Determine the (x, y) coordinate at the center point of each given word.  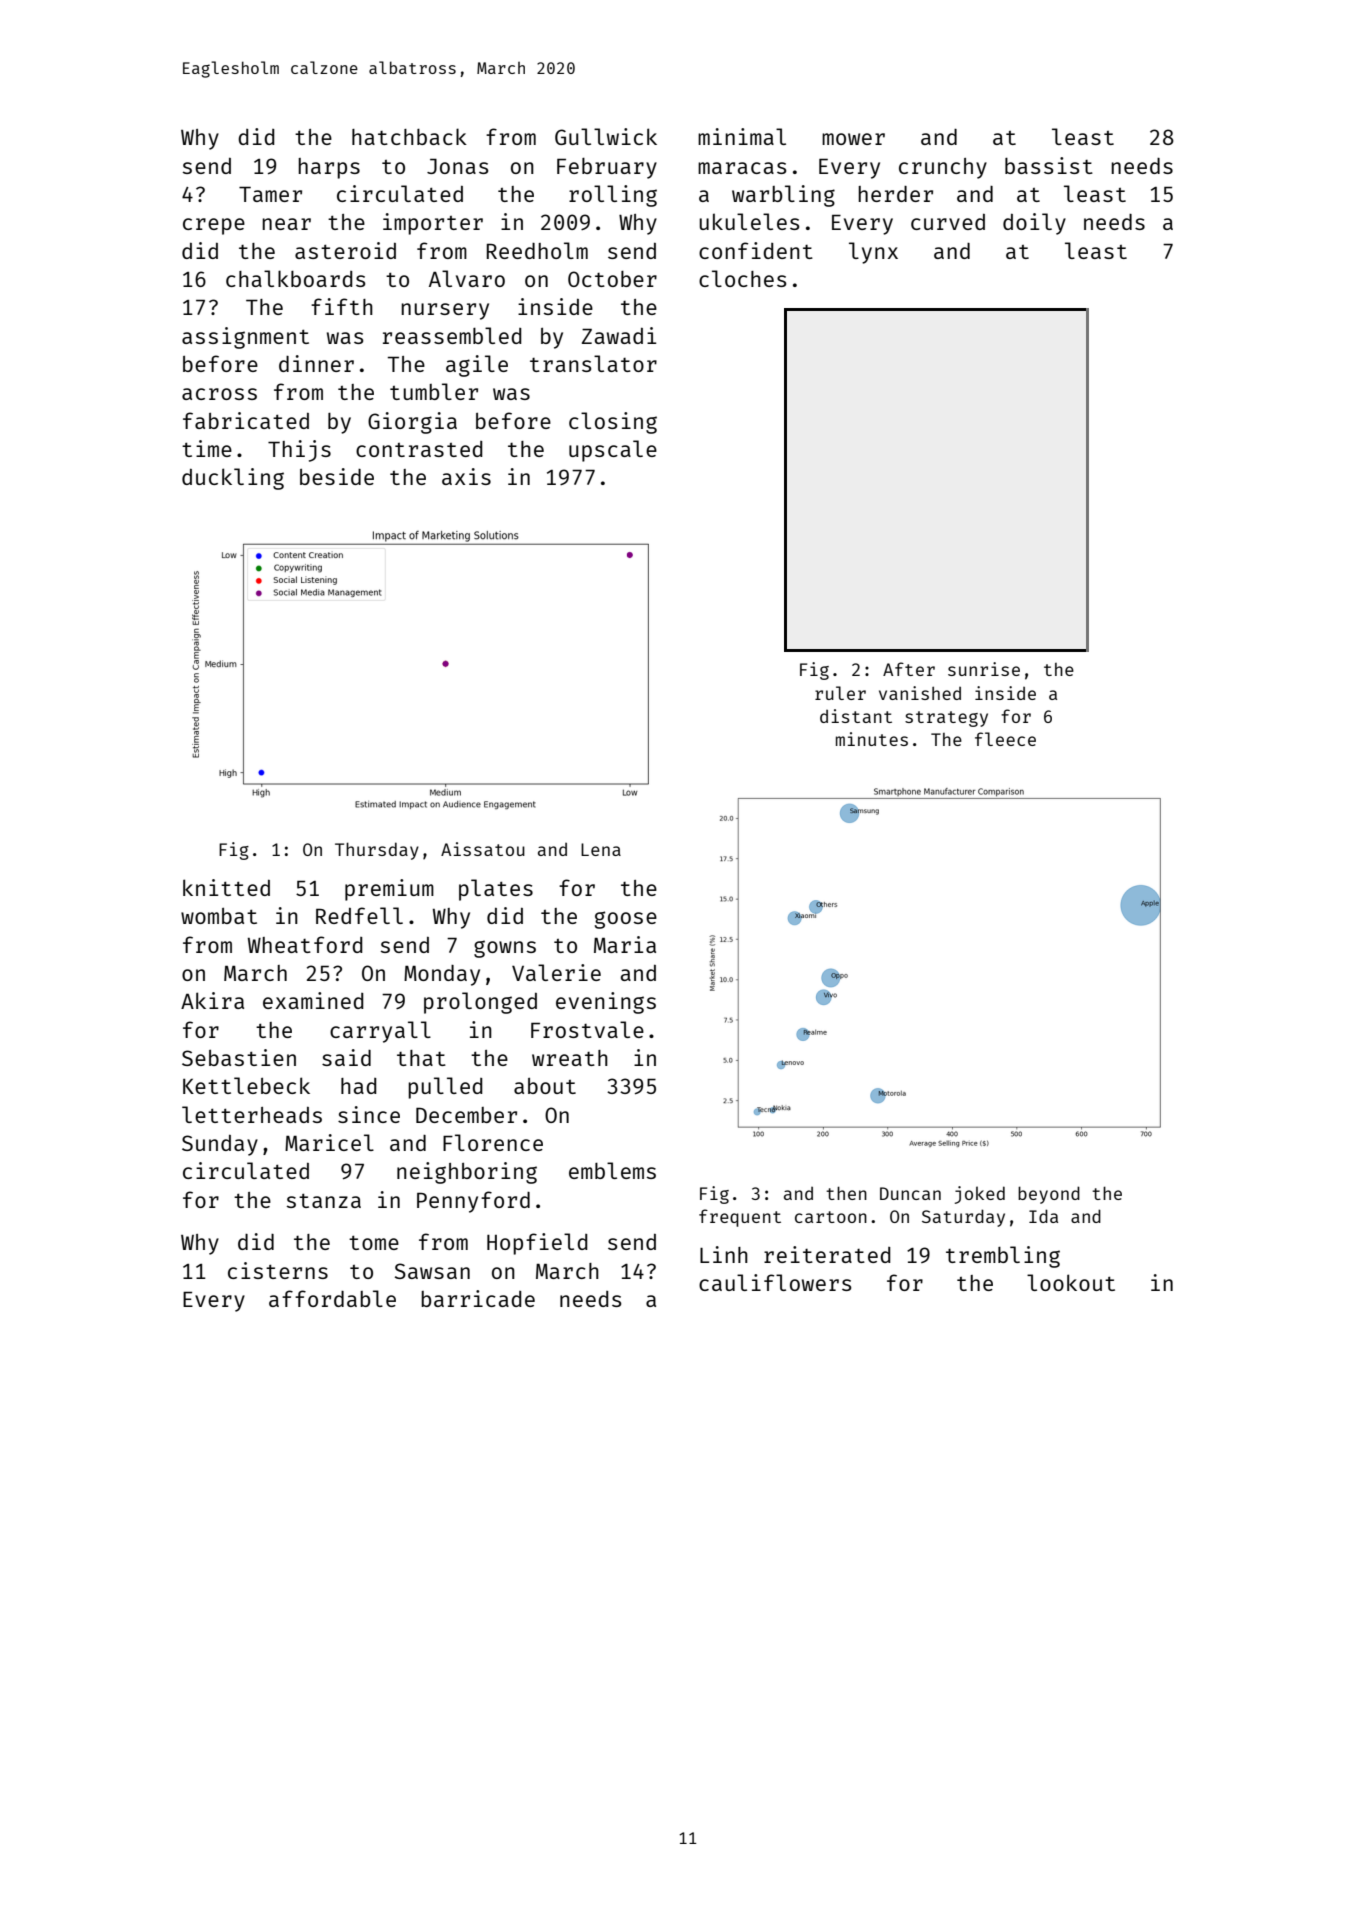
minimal (742, 136)
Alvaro (467, 278)
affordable (332, 1298)
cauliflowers (775, 1282)
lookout (1071, 1282)
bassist (1049, 165)
